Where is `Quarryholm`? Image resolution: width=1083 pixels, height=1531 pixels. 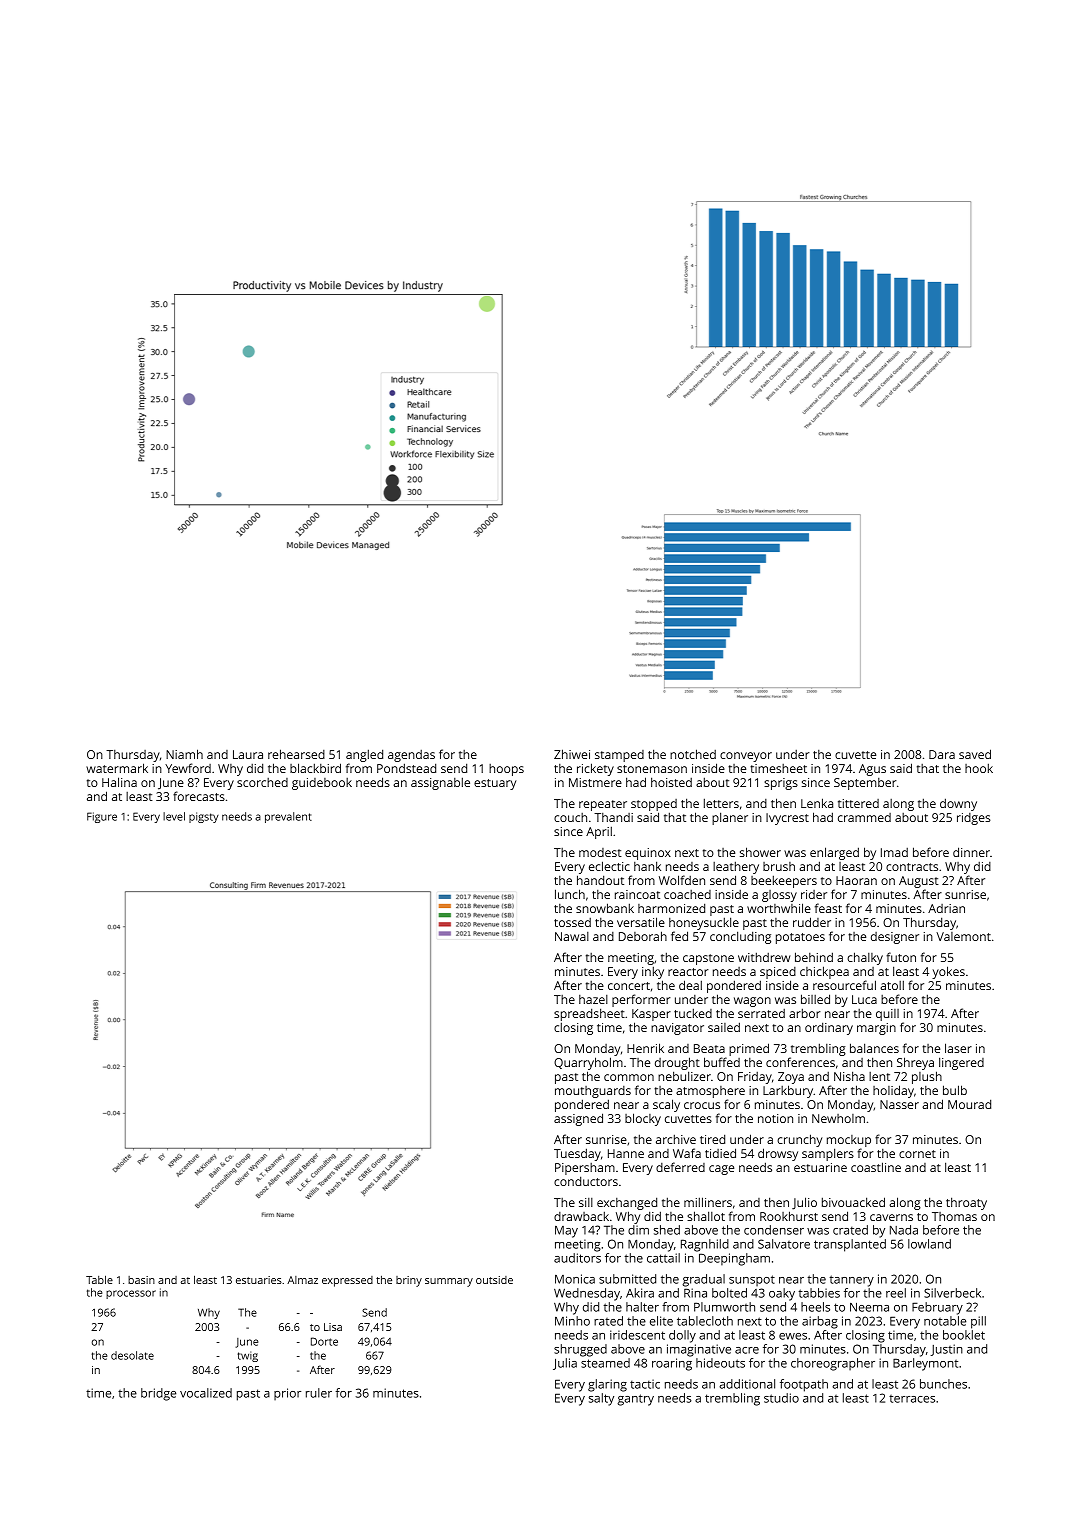
Quarryholm is located at coordinates (588, 1063).
